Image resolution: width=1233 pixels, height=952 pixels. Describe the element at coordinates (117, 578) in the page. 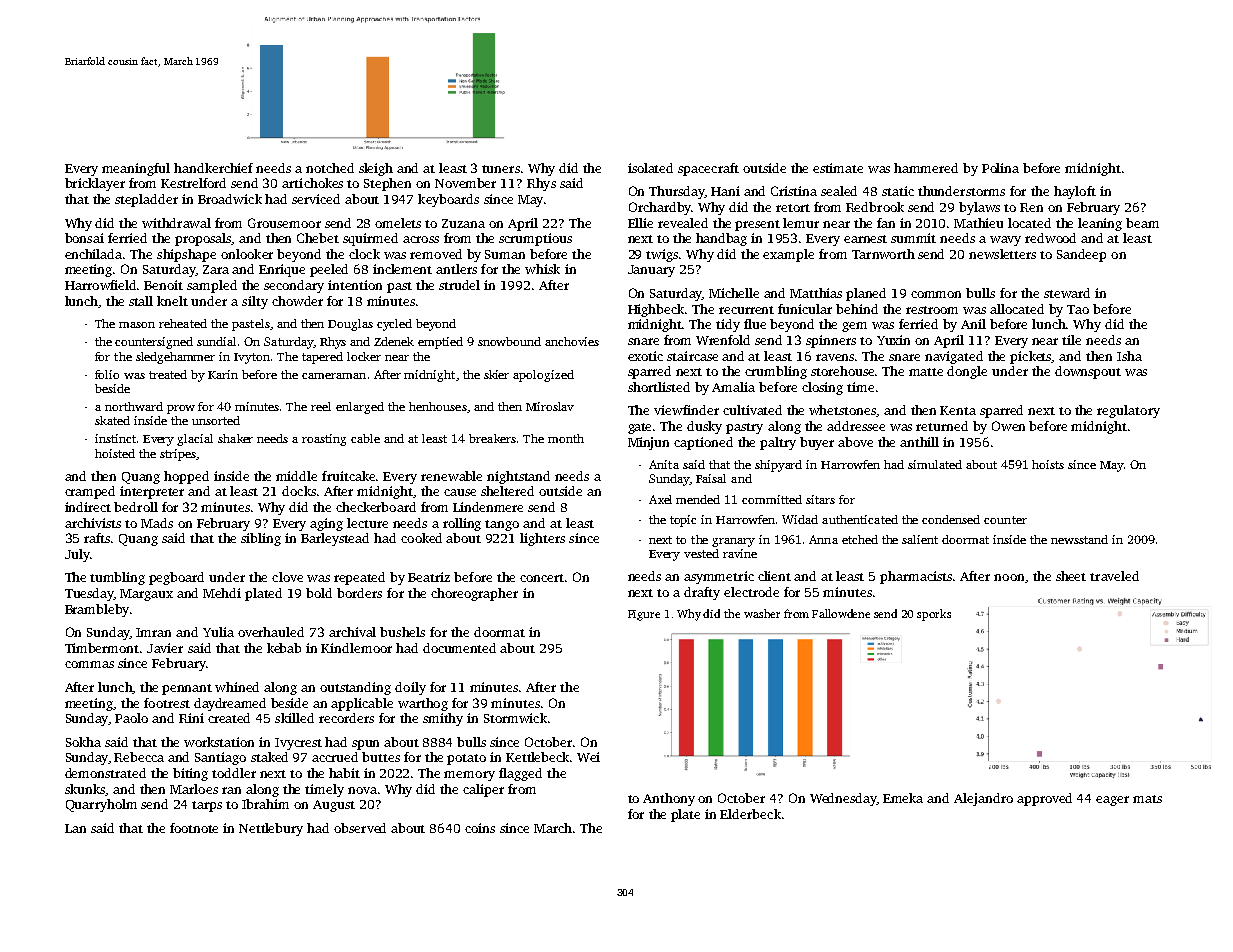

I see `tumbling` at that location.
